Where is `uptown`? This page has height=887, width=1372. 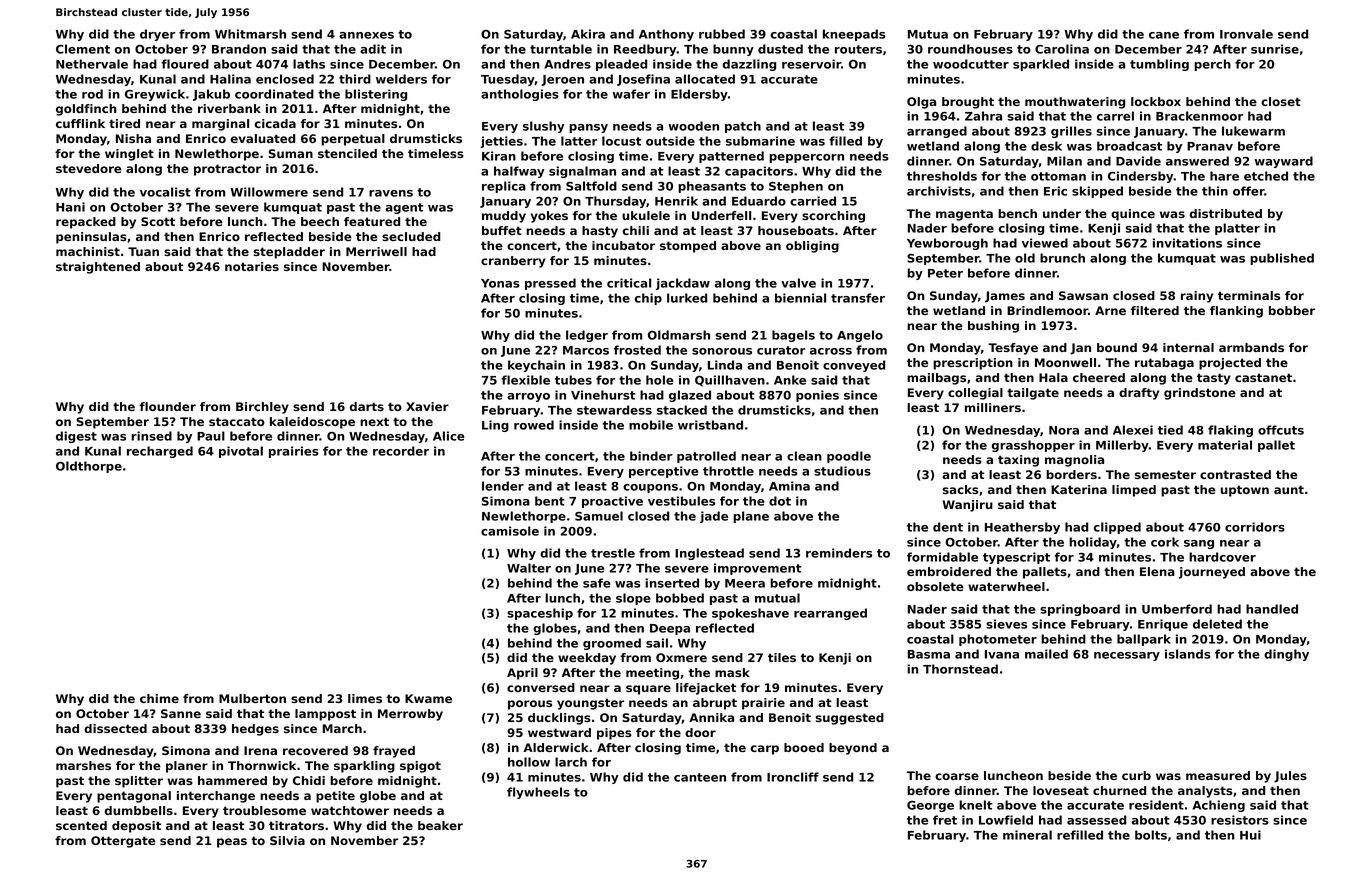
uptown is located at coordinates (1245, 491).
